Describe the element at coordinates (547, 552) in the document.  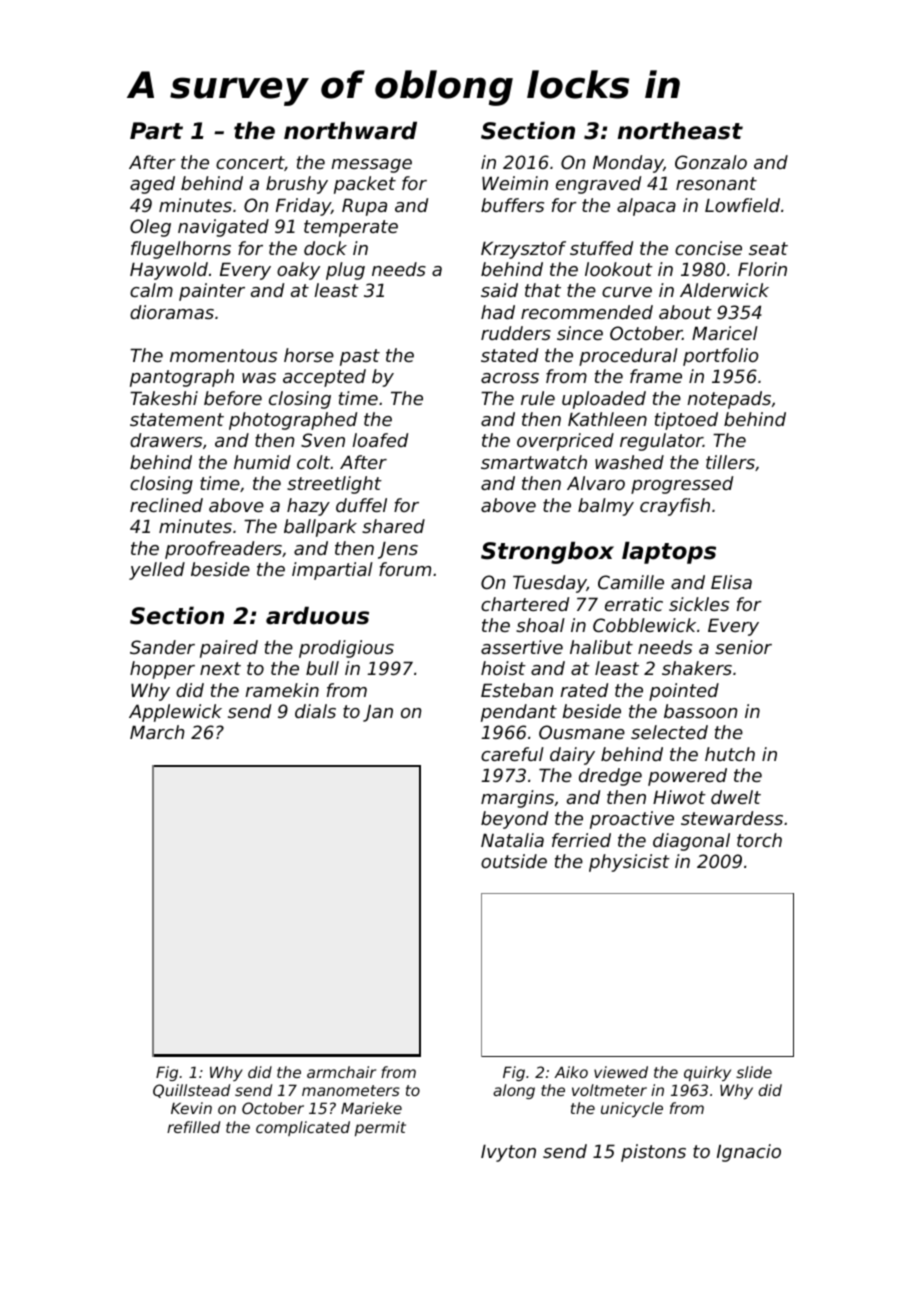
I see `Strongbox` at that location.
